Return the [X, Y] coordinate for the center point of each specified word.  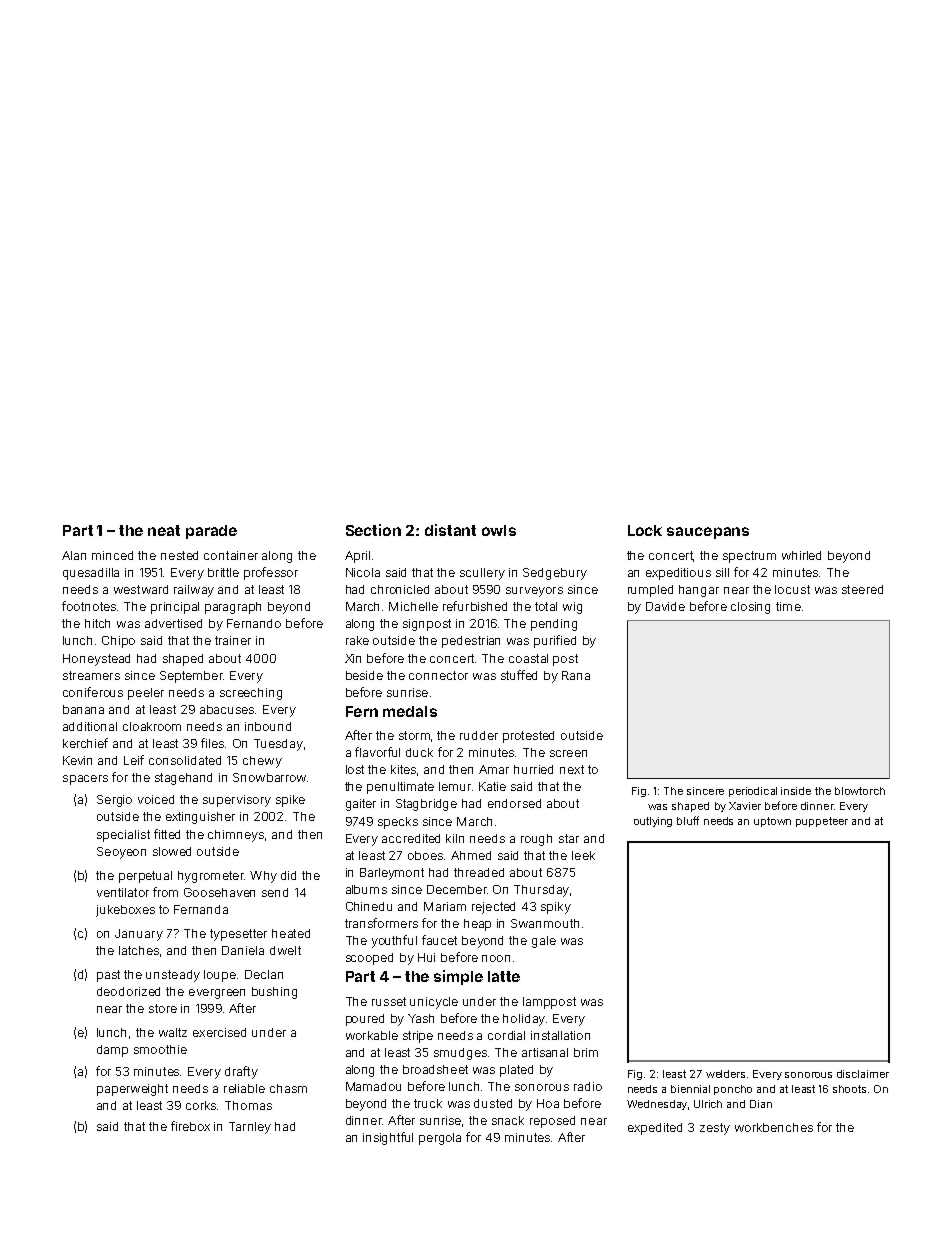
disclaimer [863, 1074]
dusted [493, 1103]
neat [164, 530]
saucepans [708, 533]
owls [499, 530]
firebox [190, 1126]
